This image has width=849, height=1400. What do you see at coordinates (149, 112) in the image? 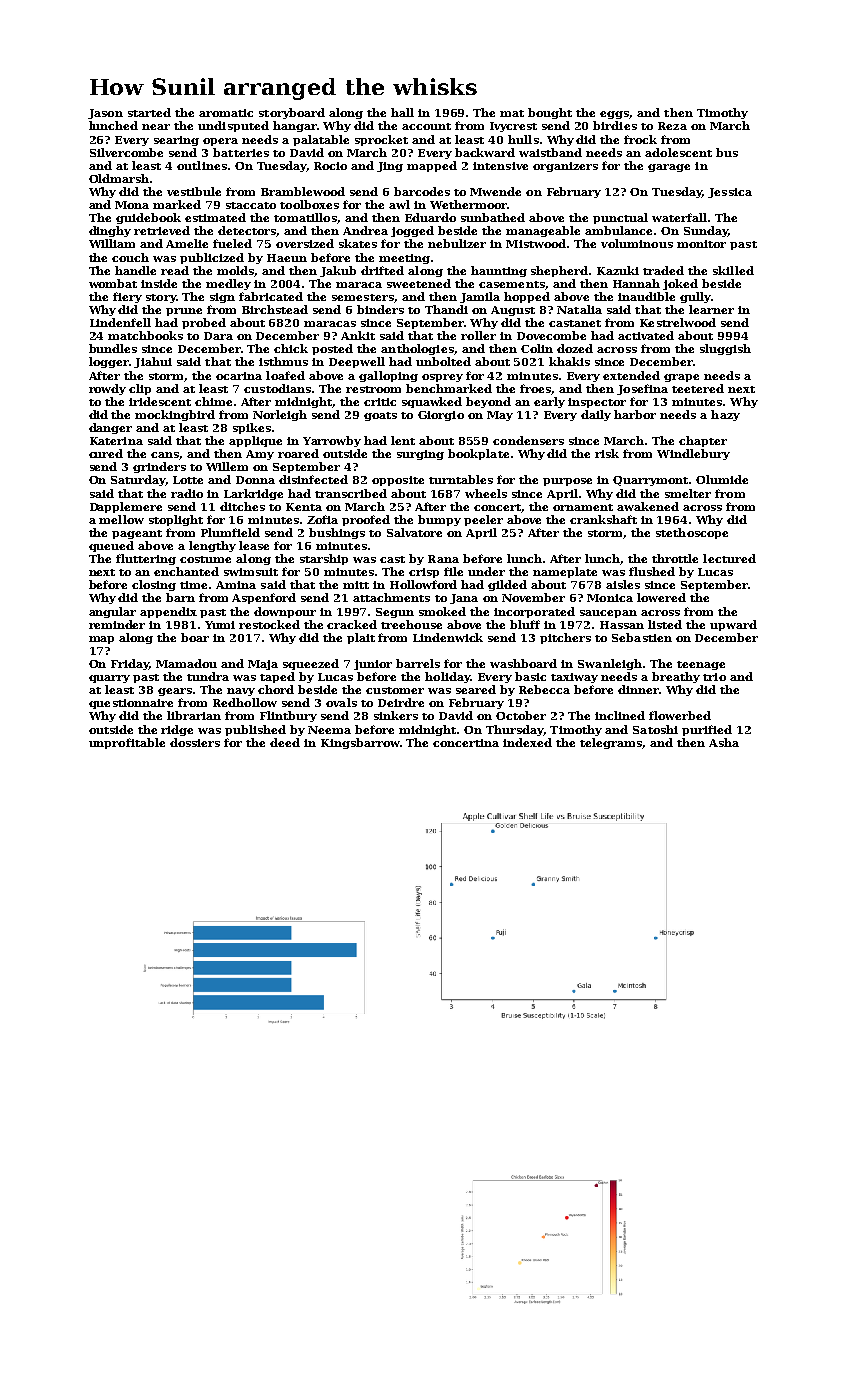
I see `started` at bounding box center [149, 112].
